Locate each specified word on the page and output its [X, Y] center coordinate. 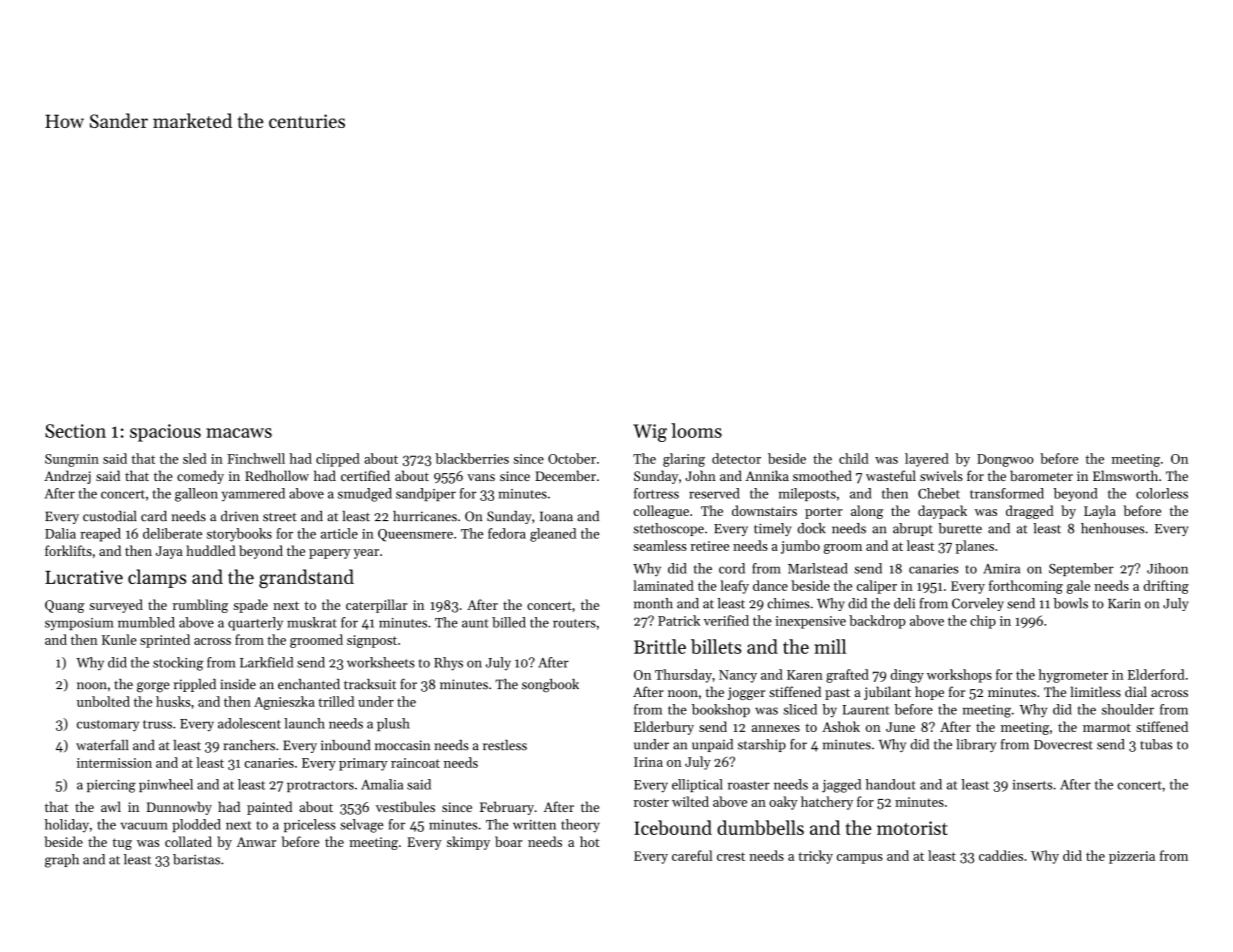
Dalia [60, 533]
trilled [336, 701]
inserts [1033, 785]
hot [590, 841]
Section [75, 431]
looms [696, 430]
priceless [310, 825]
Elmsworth [1125, 475]
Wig [650, 433]
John [700, 475]
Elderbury [664, 728]
